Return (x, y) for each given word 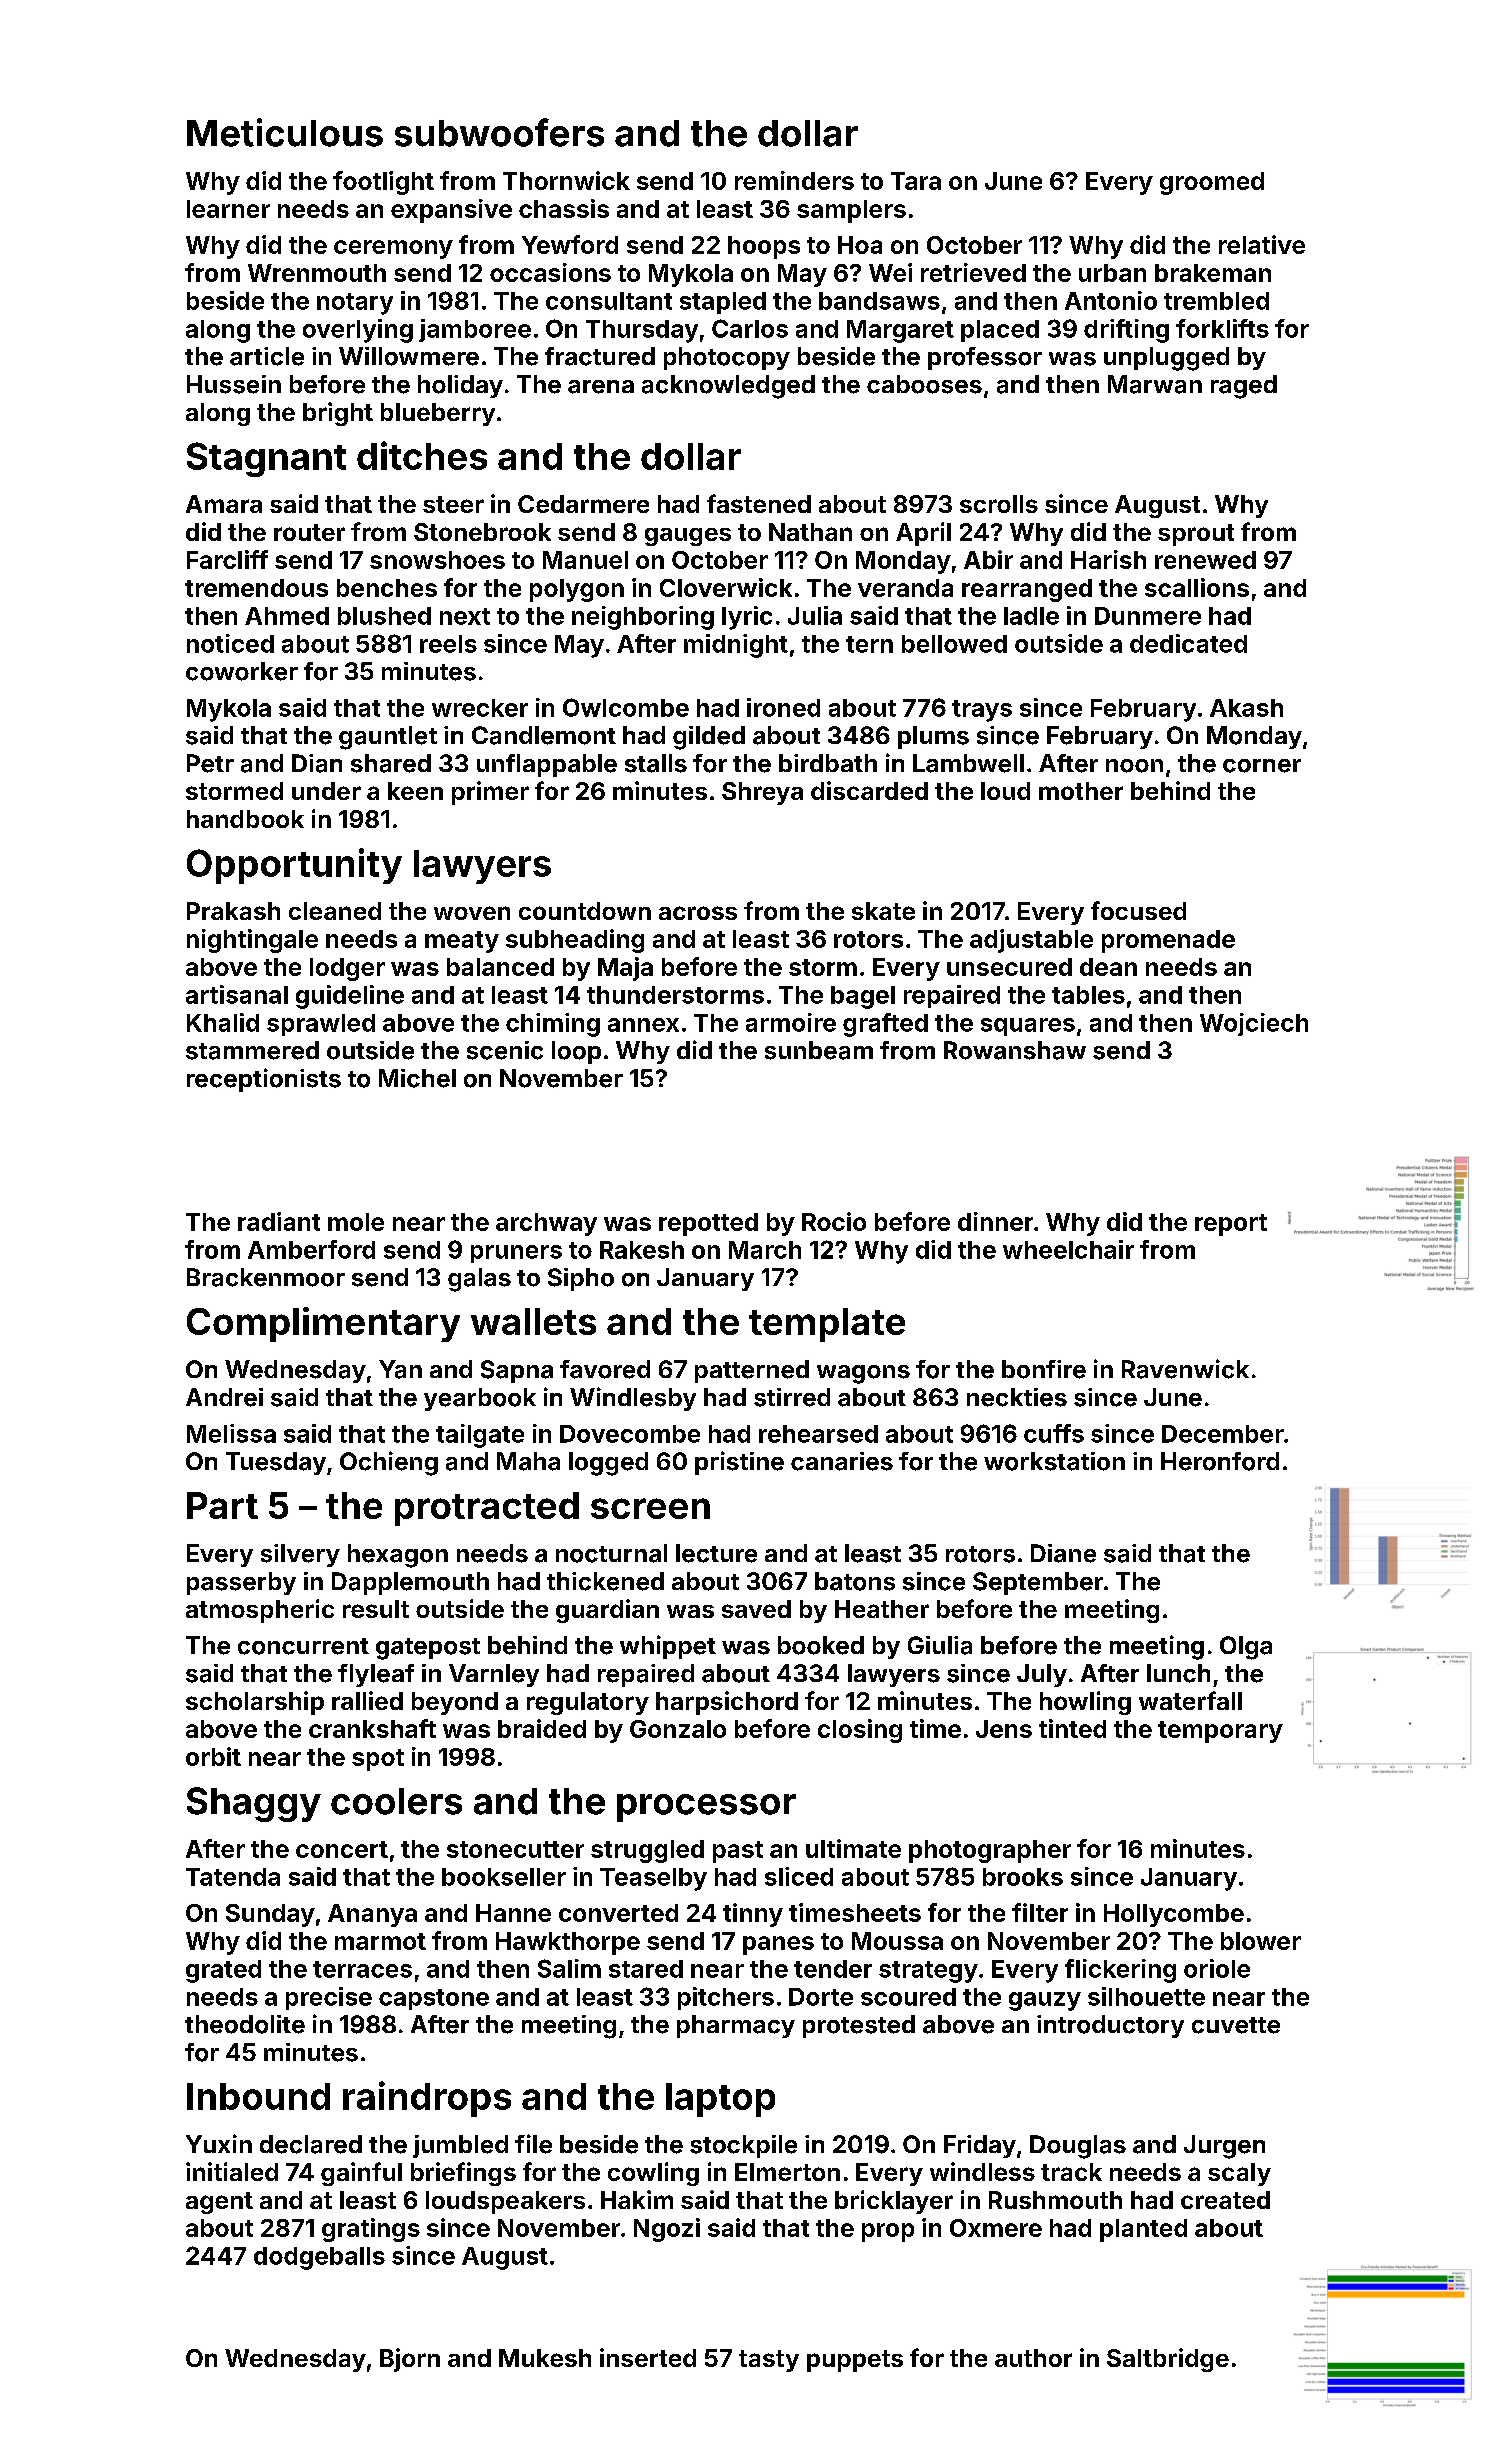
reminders (794, 180)
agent (219, 2203)
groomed (1212, 183)
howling (1085, 1703)
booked (821, 1645)
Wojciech (1254, 1024)
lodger (347, 969)
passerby (241, 1583)
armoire (791, 1022)
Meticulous (285, 132)
